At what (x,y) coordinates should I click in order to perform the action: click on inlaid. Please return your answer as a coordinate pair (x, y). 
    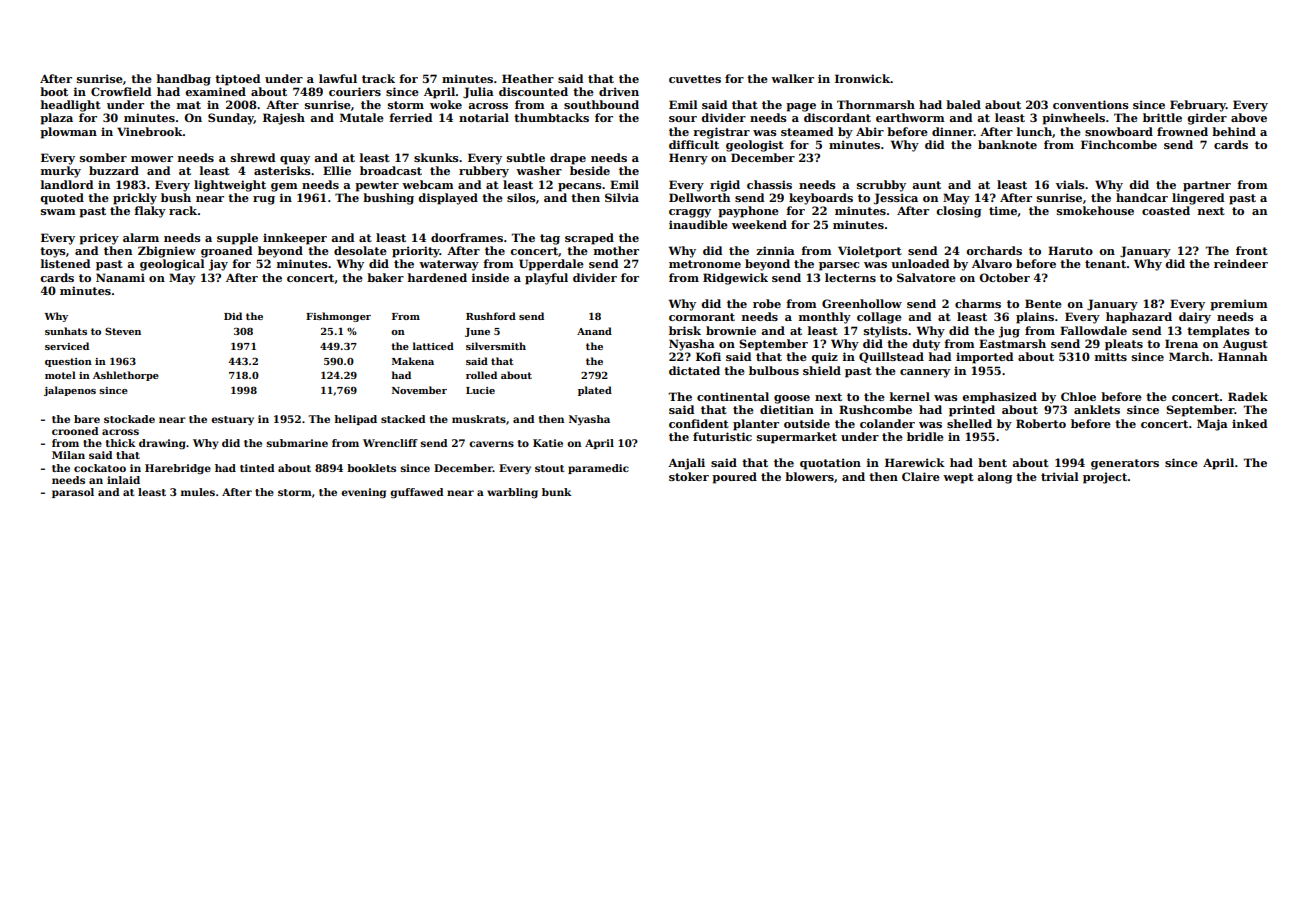
    Looking at the image, I should click on (123, 480).
